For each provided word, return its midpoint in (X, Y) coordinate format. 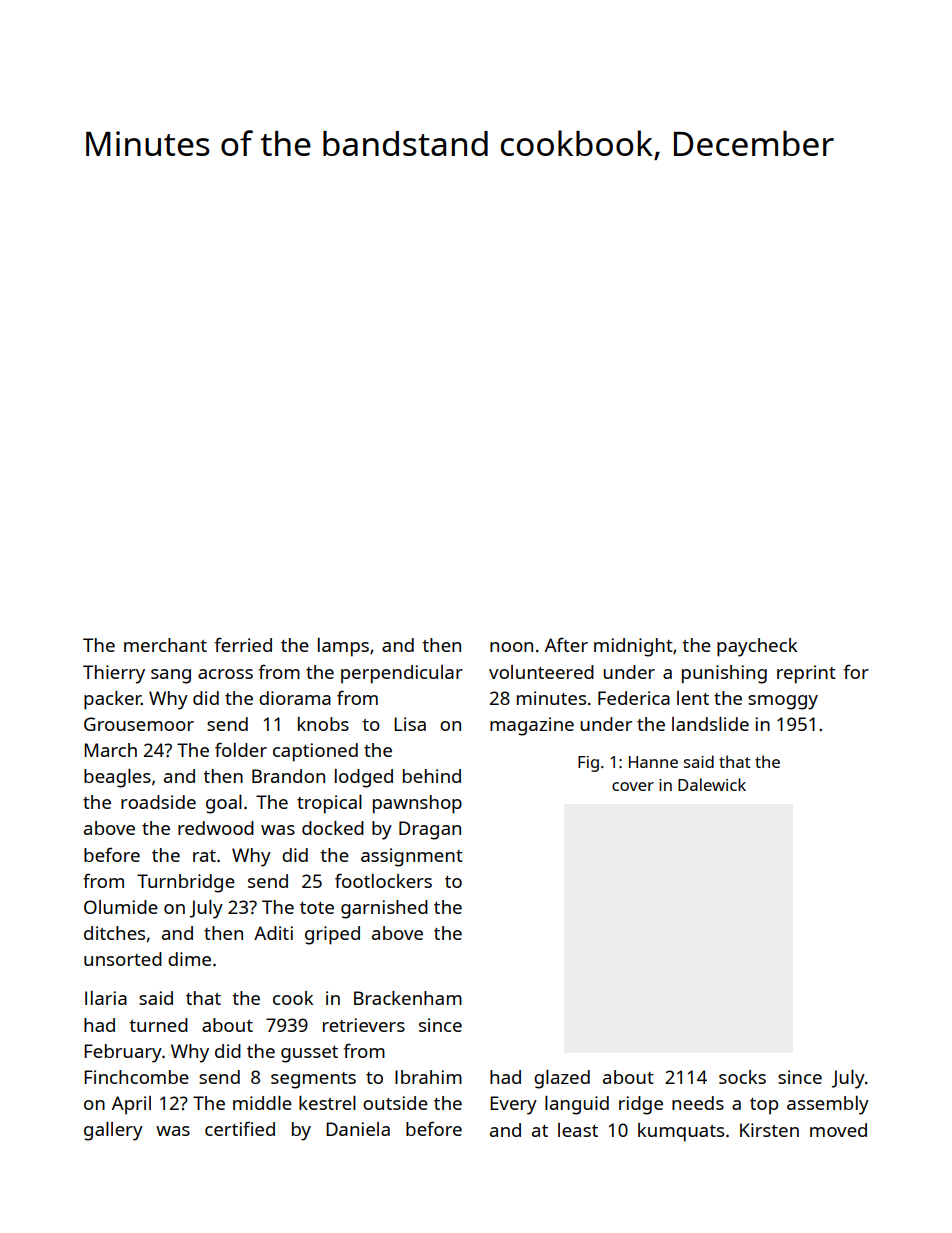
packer (112, 700)
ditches (114, 933)
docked (333, 828)
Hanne (653, 762)
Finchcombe (136, 1077)
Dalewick (712, 784)
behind (432, 776)
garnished (384, 909)
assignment (412, 857)
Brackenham (408, 998)
